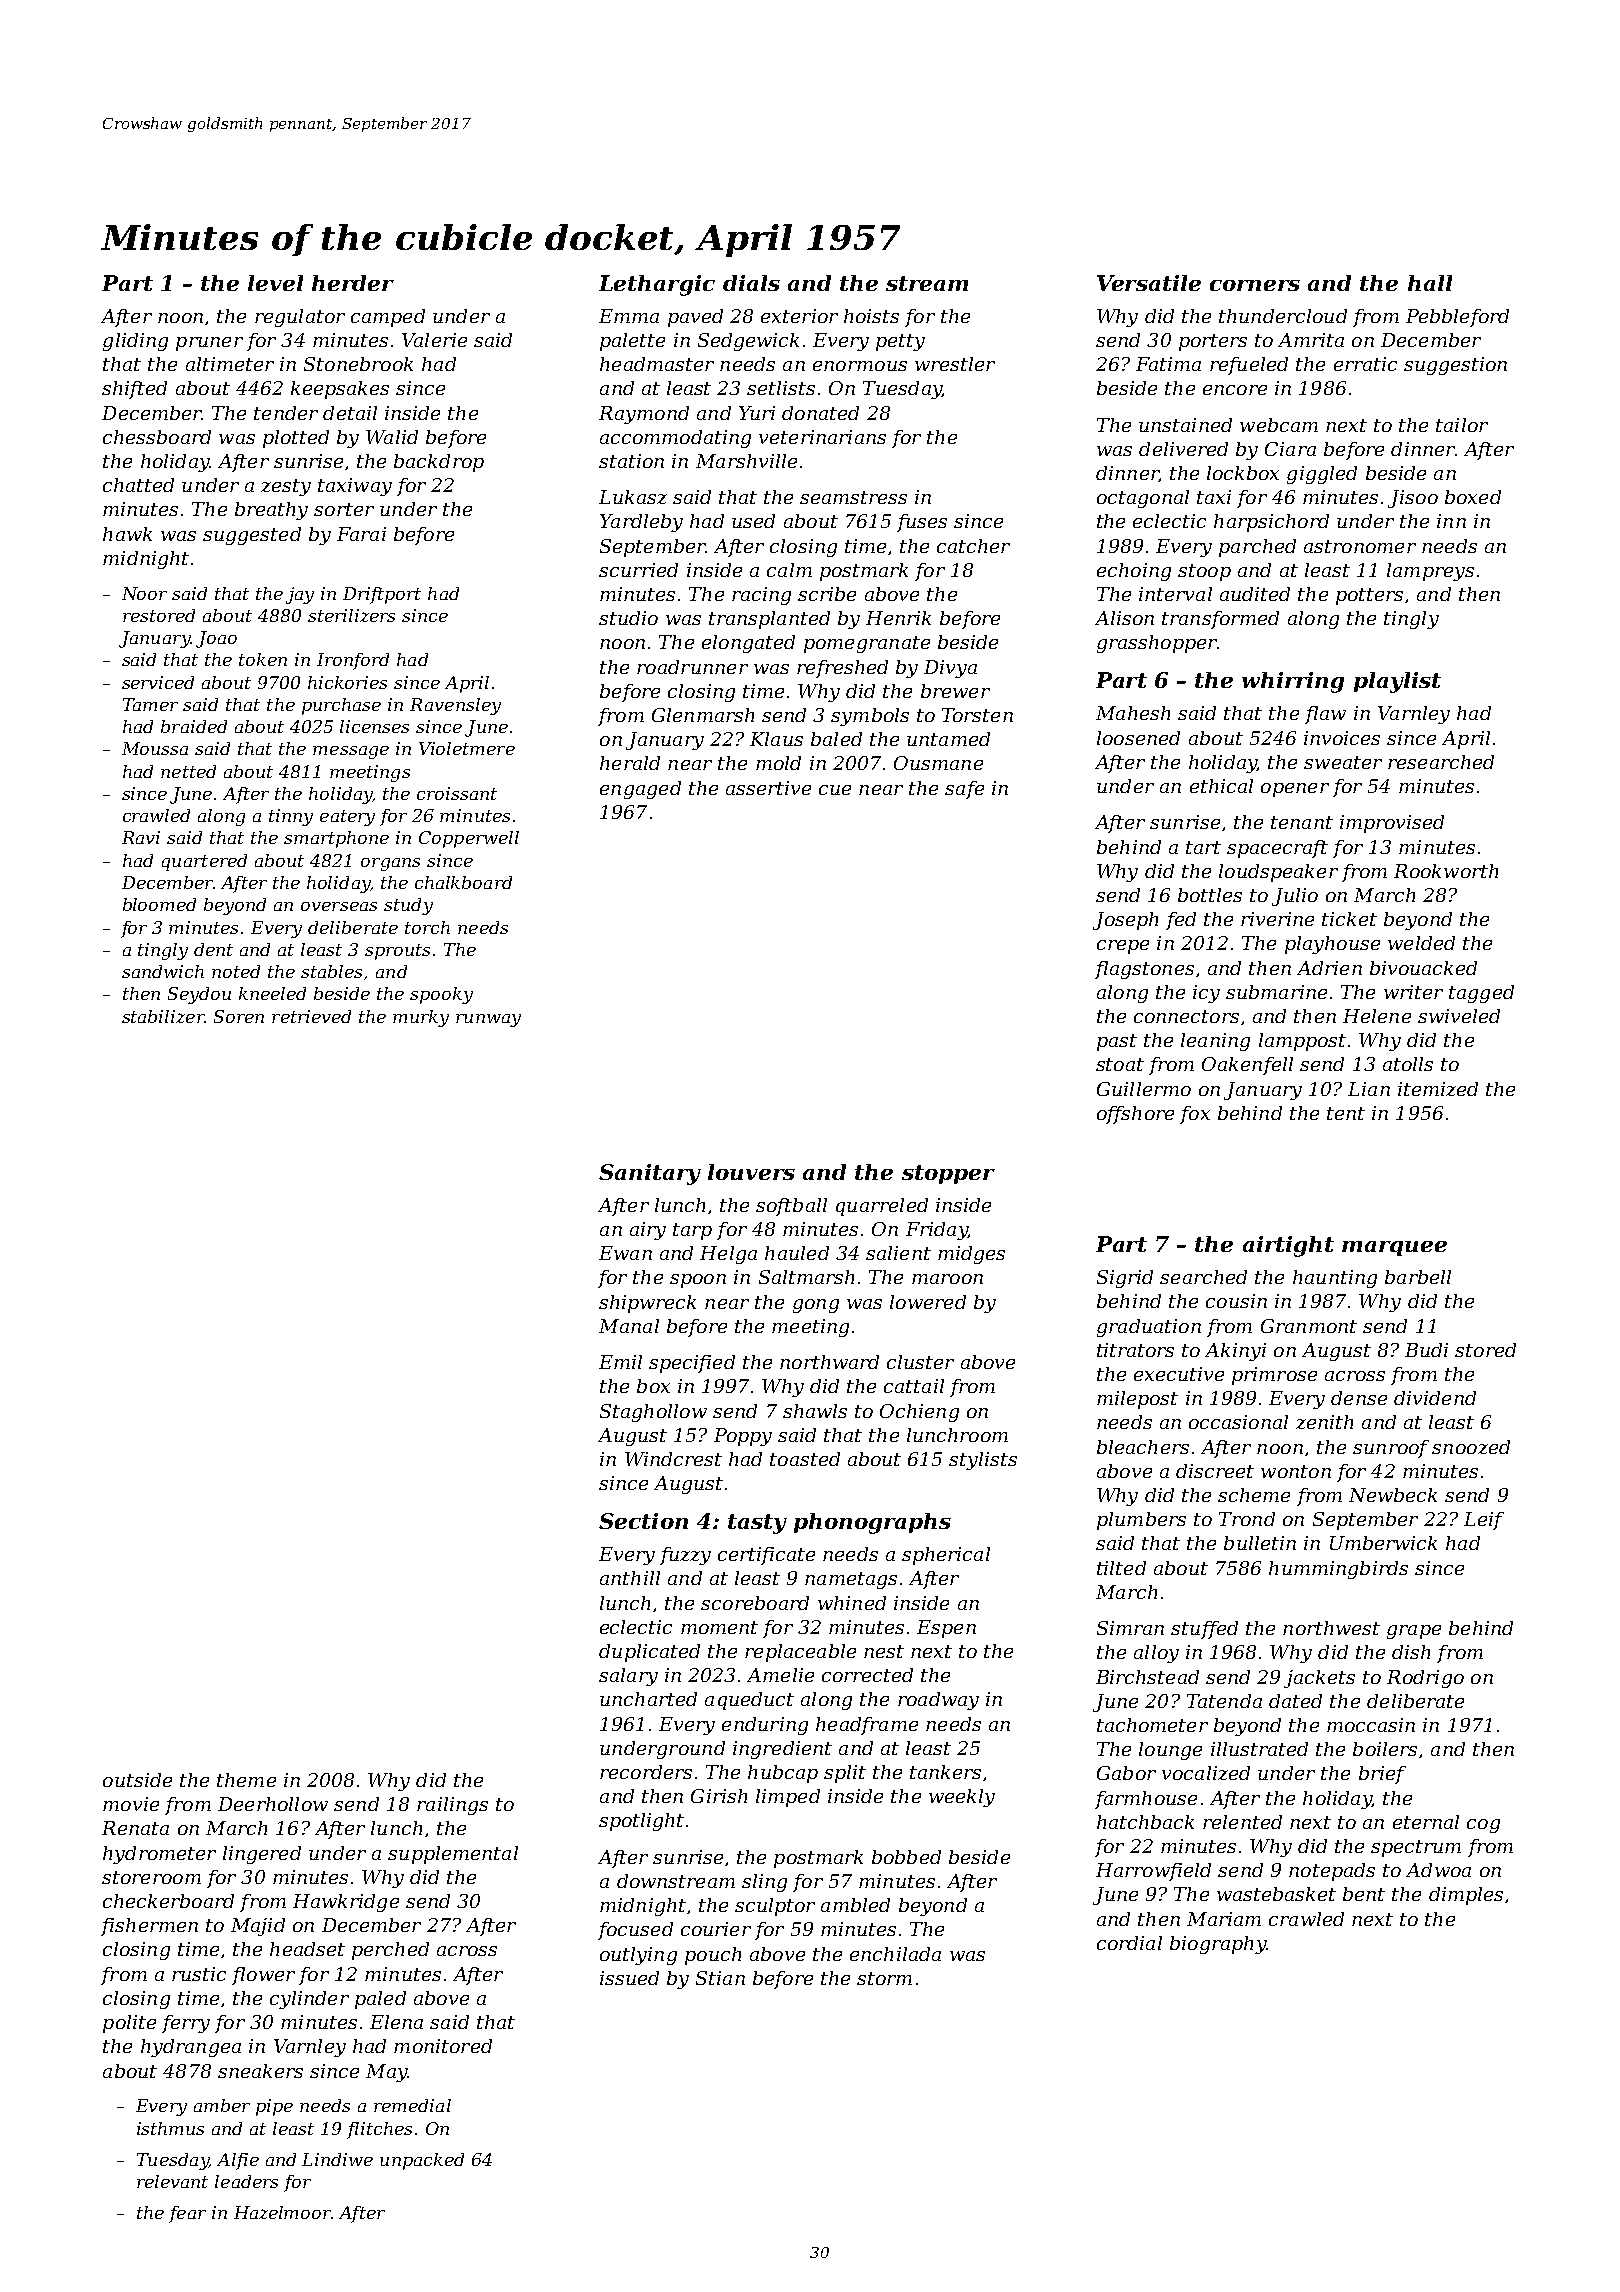 The image size is (1620, 2292). Describe the element at coordinates (379, 2130) in the screenshot. I see `flitches` at that location.
